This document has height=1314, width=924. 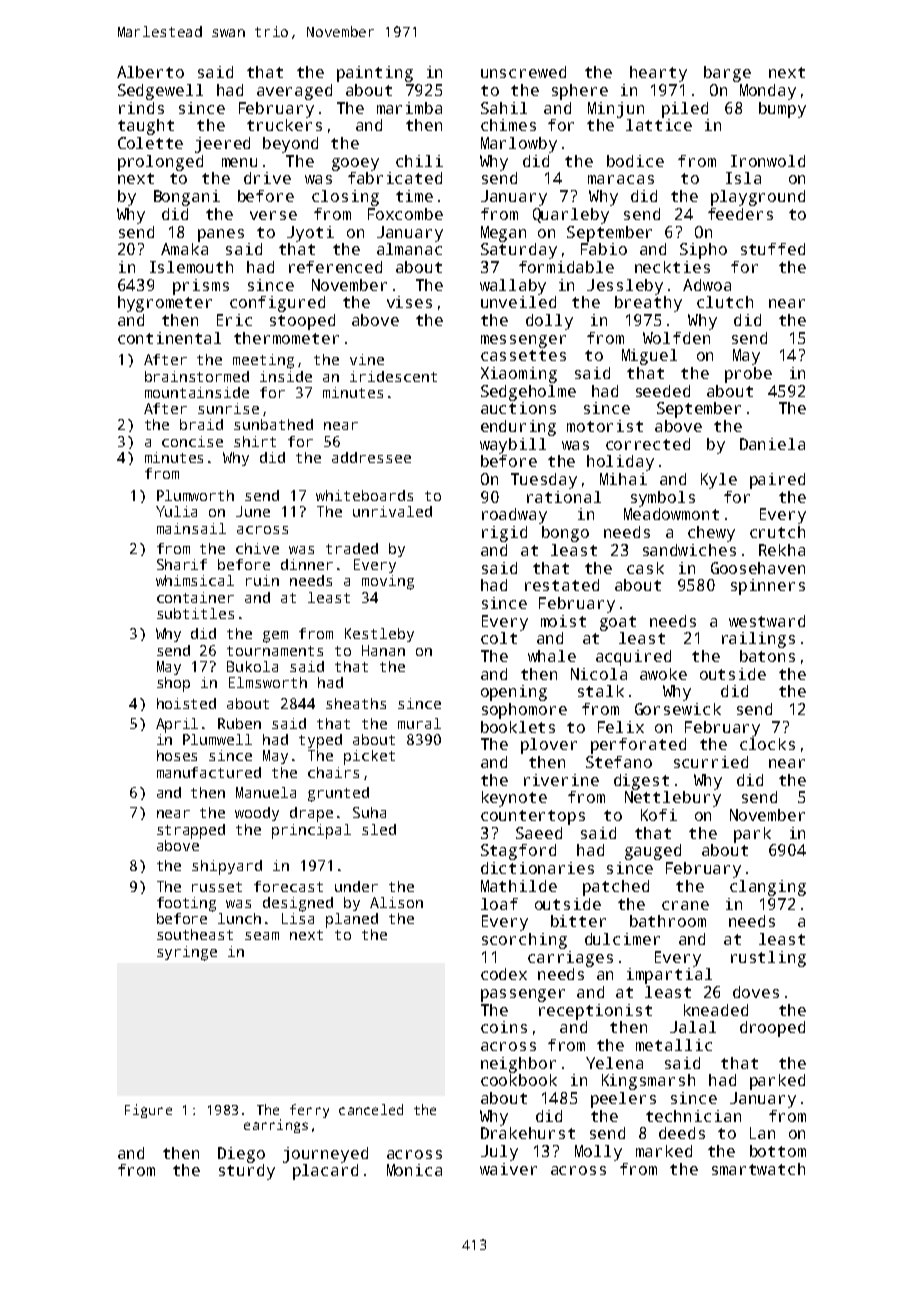 I want to click on painting, so click(x=375, y=74).
